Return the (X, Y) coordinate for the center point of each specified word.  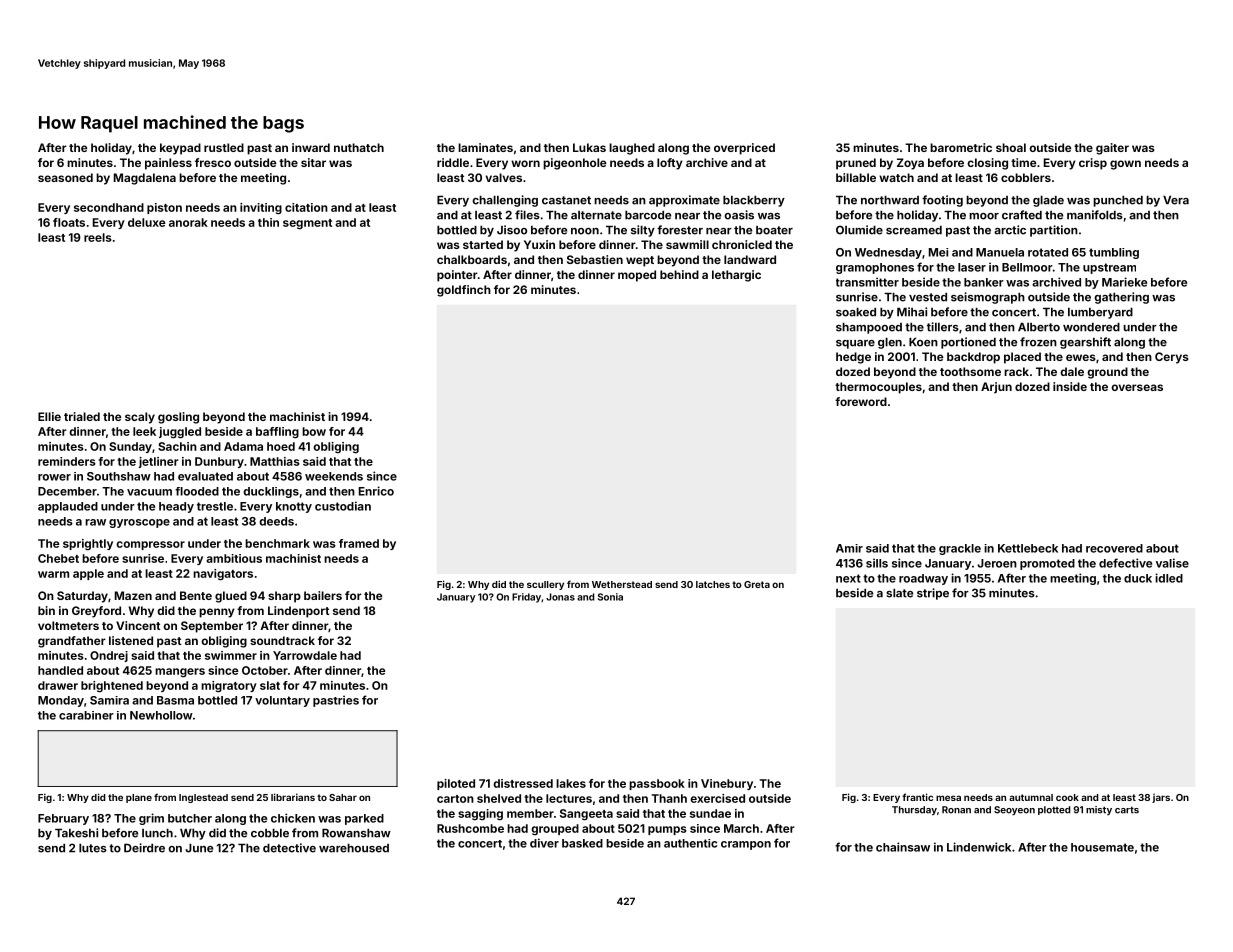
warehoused (354, 848)
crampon (746, 845)
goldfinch (464, 291)
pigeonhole (574, 164)
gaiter (1112, 149)
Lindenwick (979, 847)
